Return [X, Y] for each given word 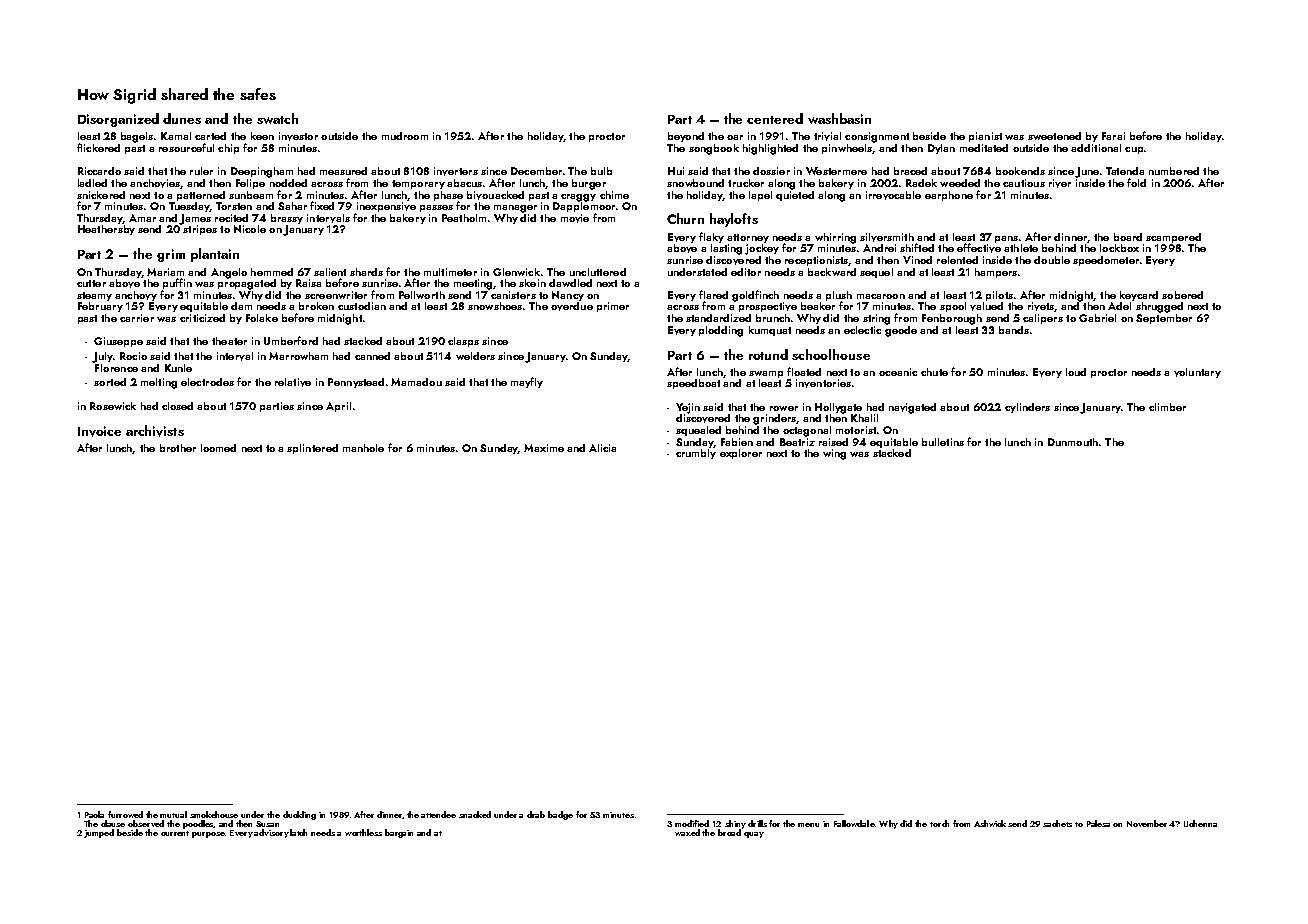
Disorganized [118, 120]
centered [775, 118]
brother [178, 448]
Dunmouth [1073, 442]
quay [754, 835]
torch [939, 823]
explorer [741, 454]
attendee [438, 814]
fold [1136, 182]
